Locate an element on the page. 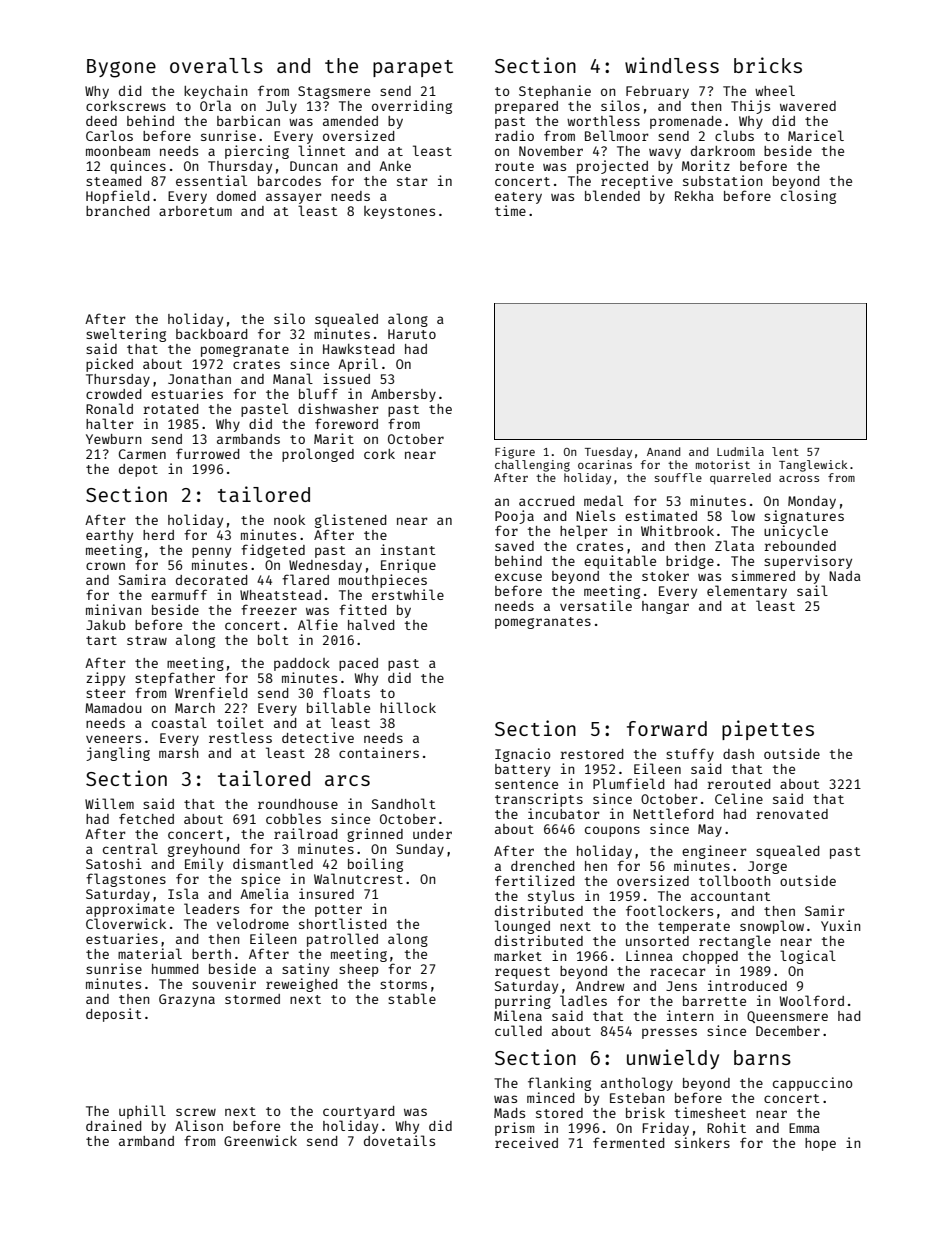 The image size is (952, 1233). Orla is located at coordinates (215, 105).
